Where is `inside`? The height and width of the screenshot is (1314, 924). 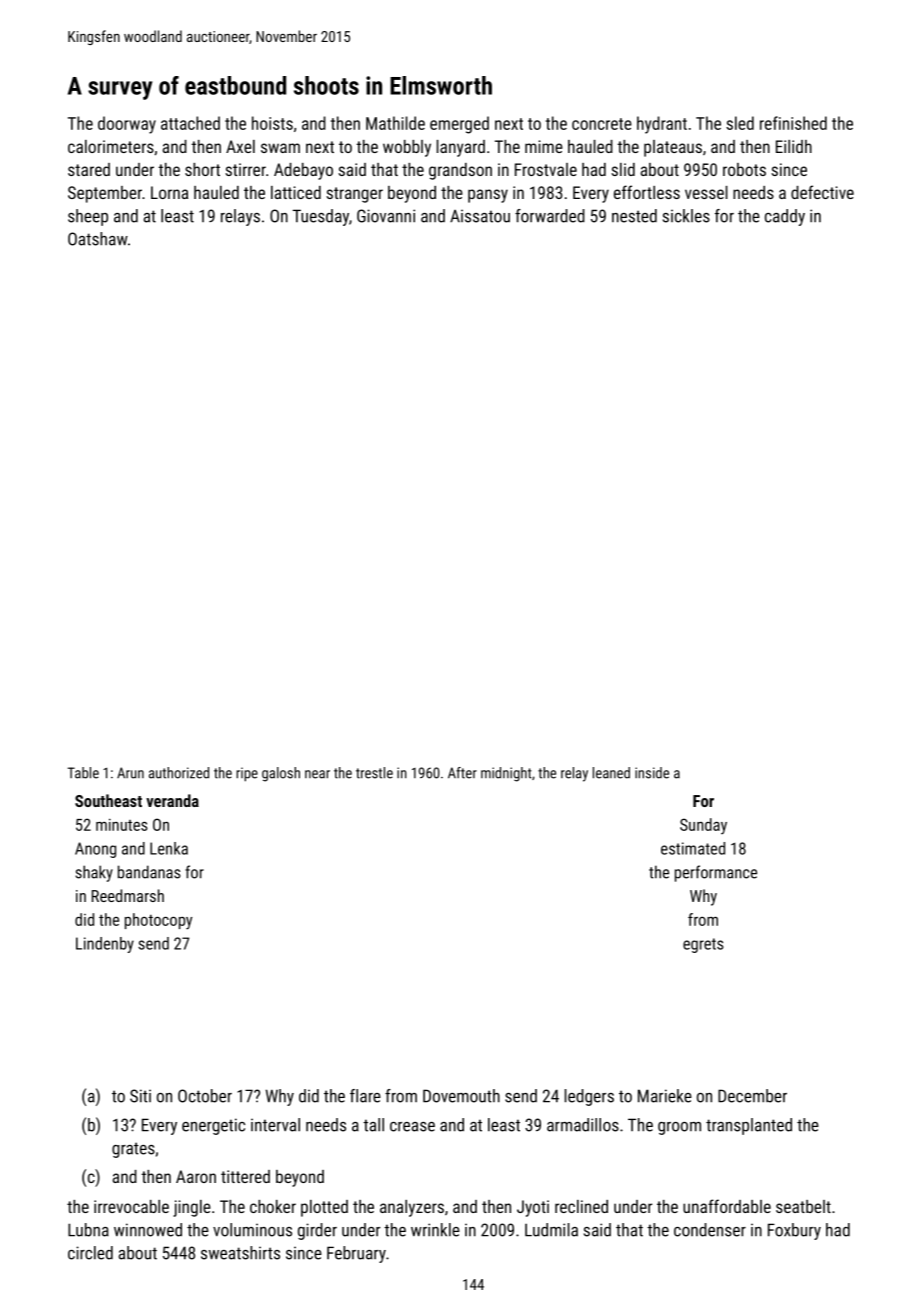
inside is located at coordinates (652, 773).
